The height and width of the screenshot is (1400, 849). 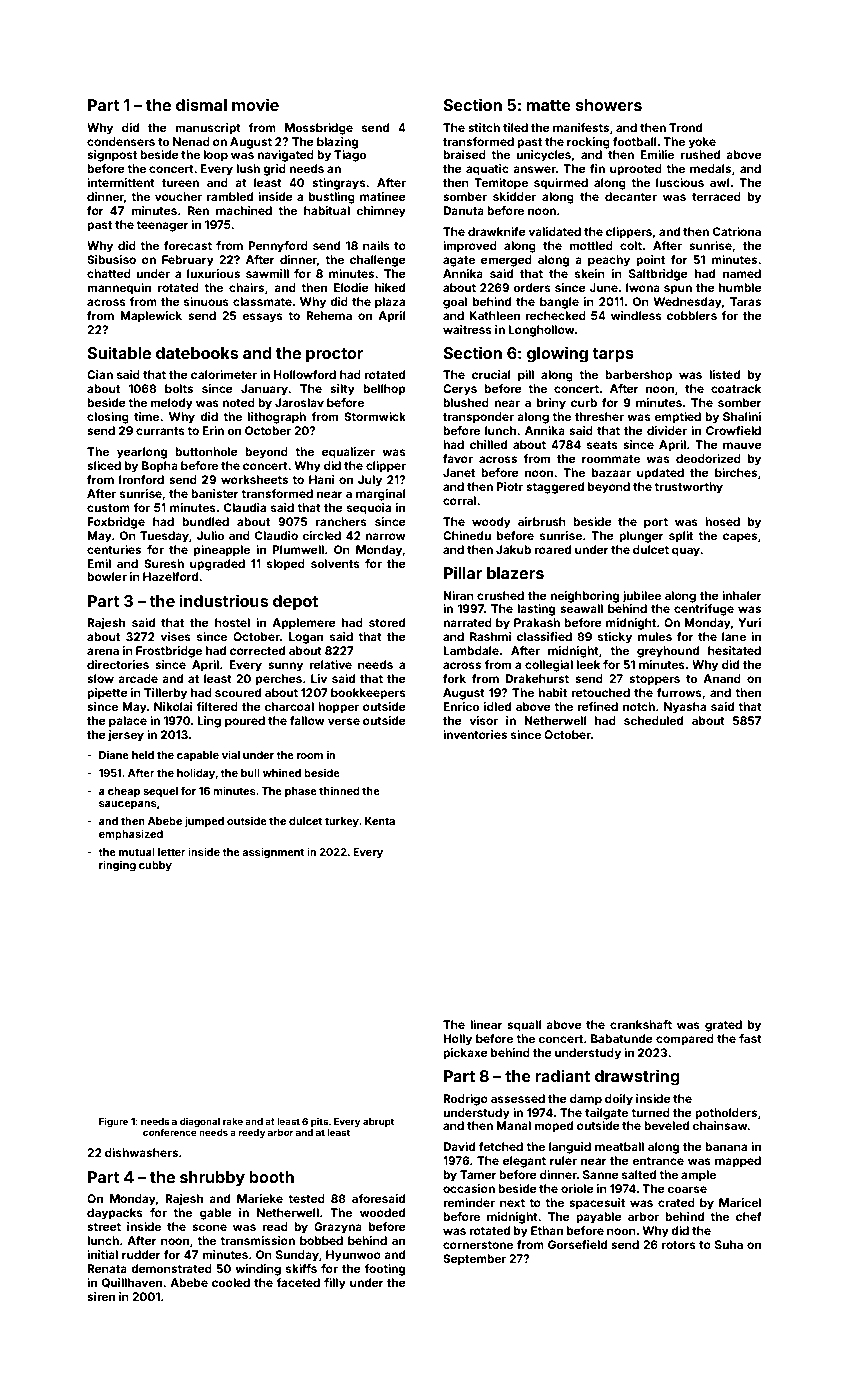 I want to click on siren, so click(x=101, y=1296).
